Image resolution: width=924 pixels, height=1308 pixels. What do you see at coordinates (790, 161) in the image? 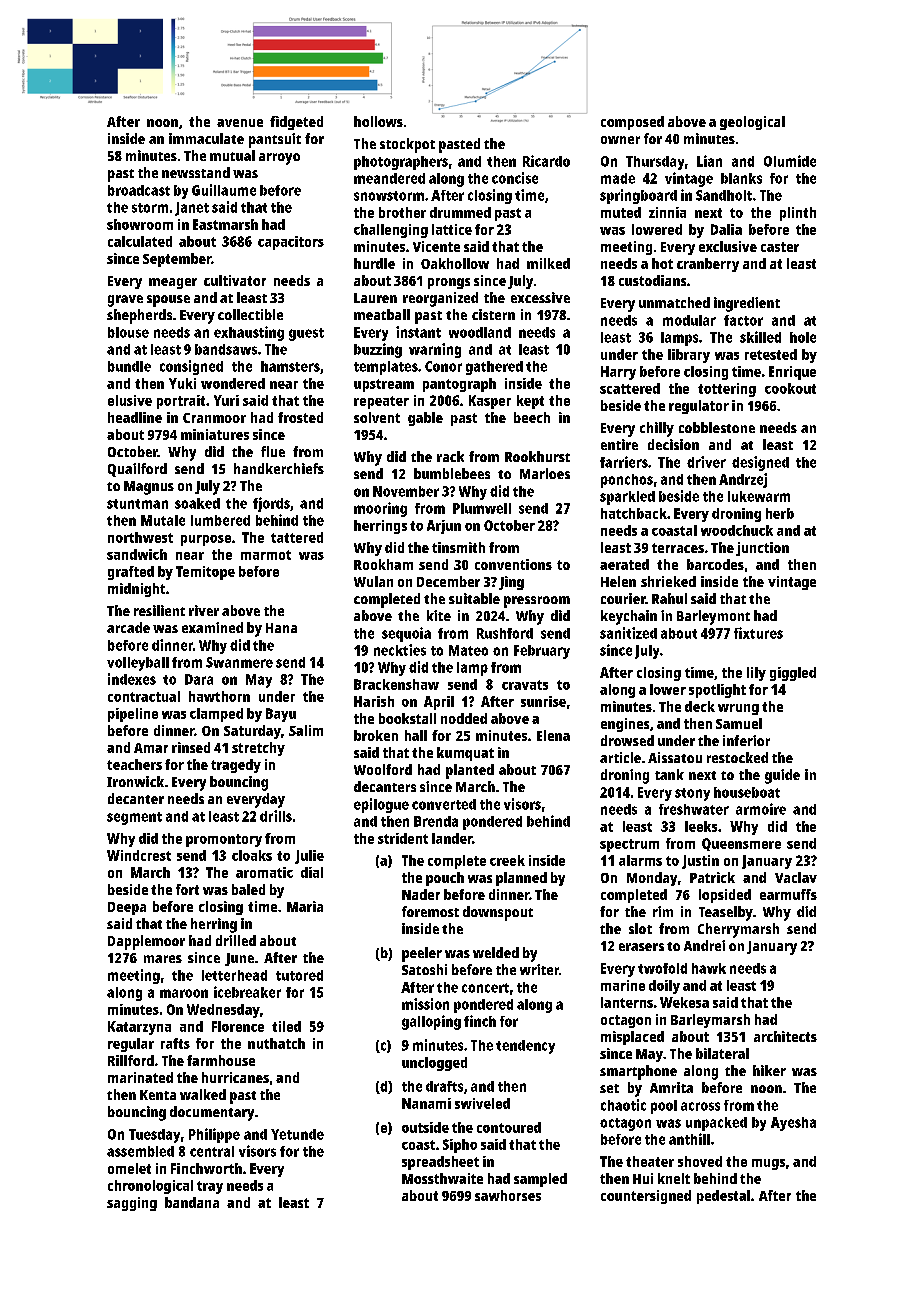
I see `Olumide` at bounding box center [790, 161].
